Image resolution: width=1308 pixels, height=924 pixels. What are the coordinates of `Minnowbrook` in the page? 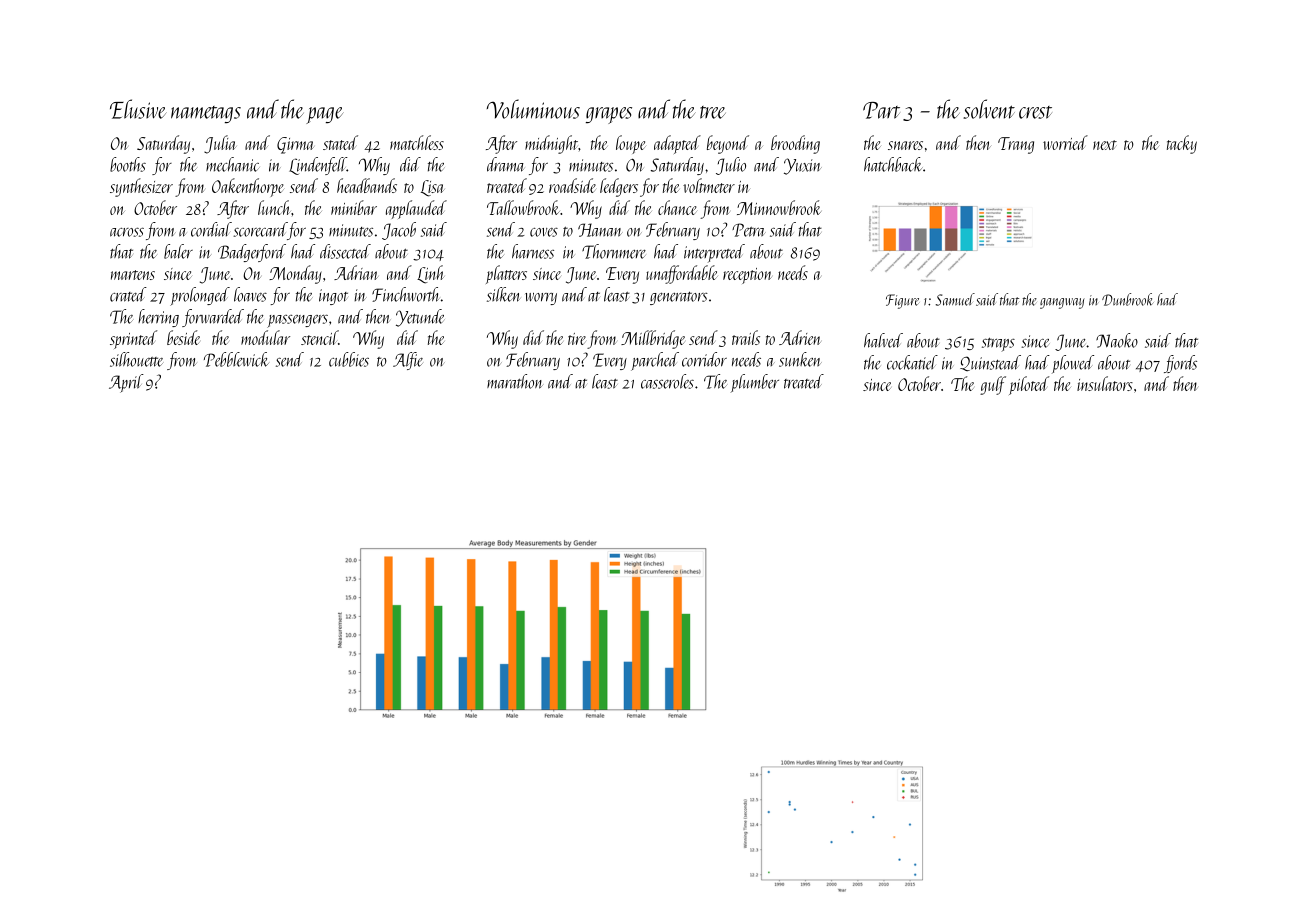 It's located at (779, 207).
